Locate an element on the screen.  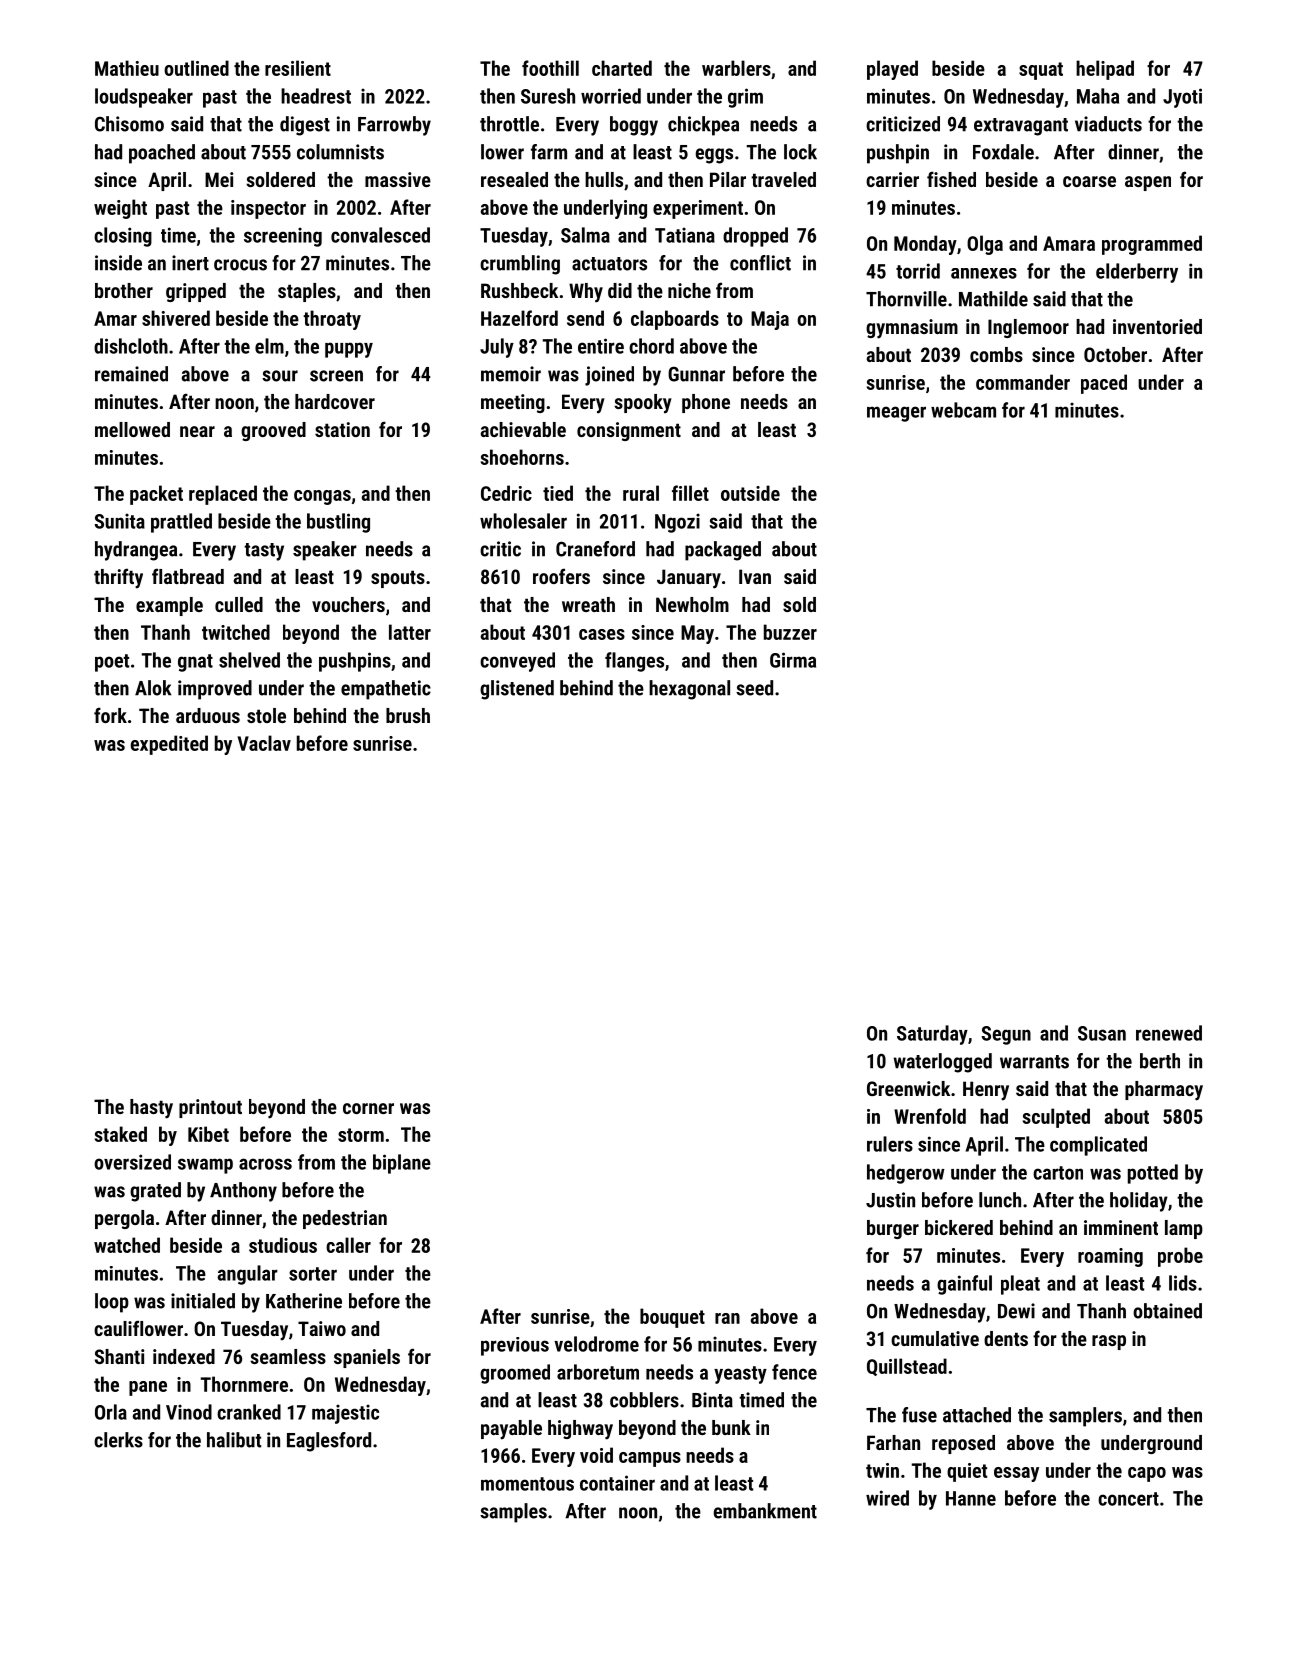
inventoried is located at coordinates (1157, 326).
